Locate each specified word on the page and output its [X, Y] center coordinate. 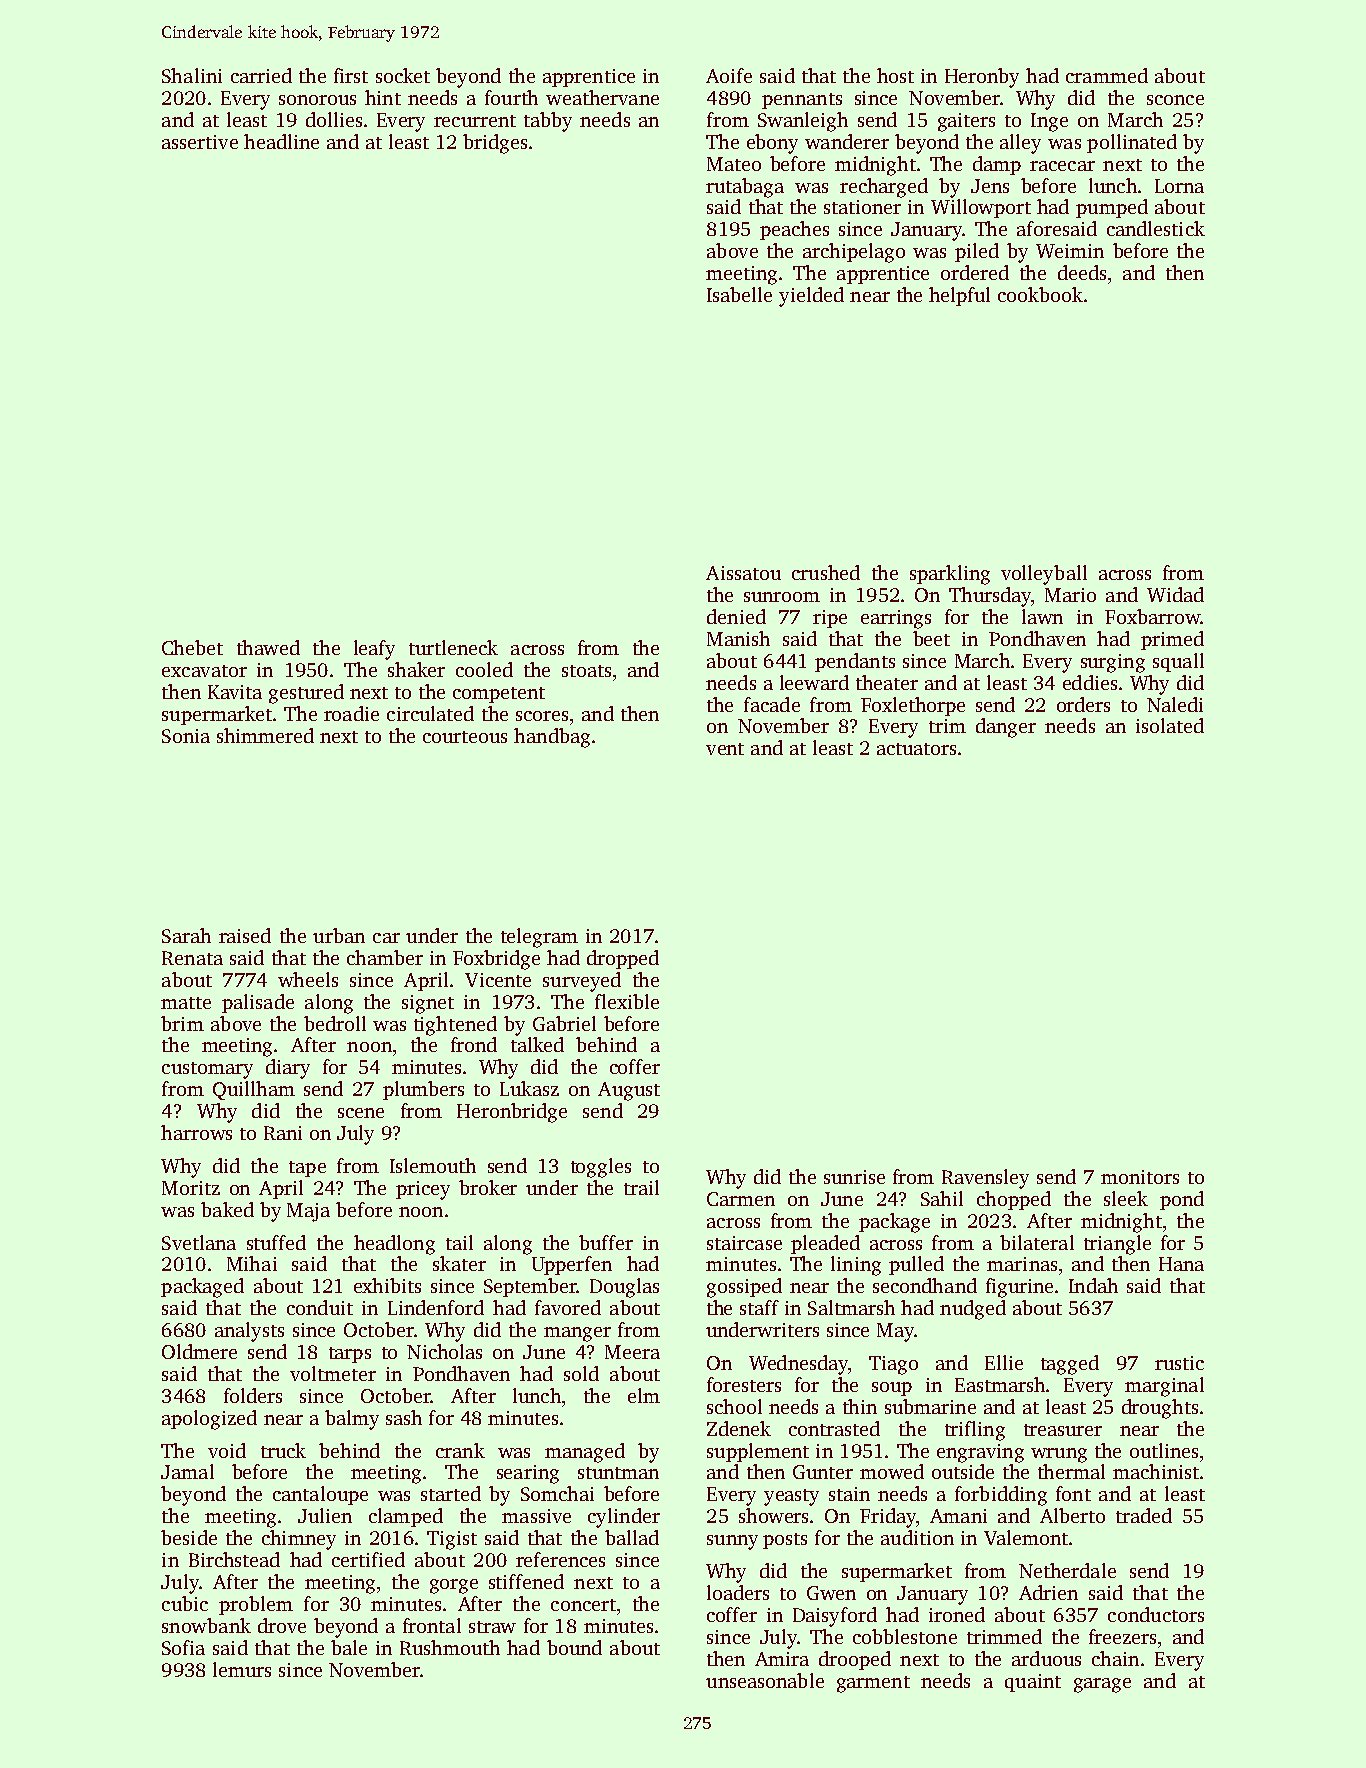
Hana [1181, 1264]
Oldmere [199, 1351]
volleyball [1044, 575]
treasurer [1063, 1430]
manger [577, 1334]
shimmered [265, 735]
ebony [772, 144]
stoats [586, 671]
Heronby [982, 78]
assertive [200, 142]
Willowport [981, 208]
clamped [406, 1517]
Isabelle [739, 294]
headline [281, 141]
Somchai [557, 1493]
